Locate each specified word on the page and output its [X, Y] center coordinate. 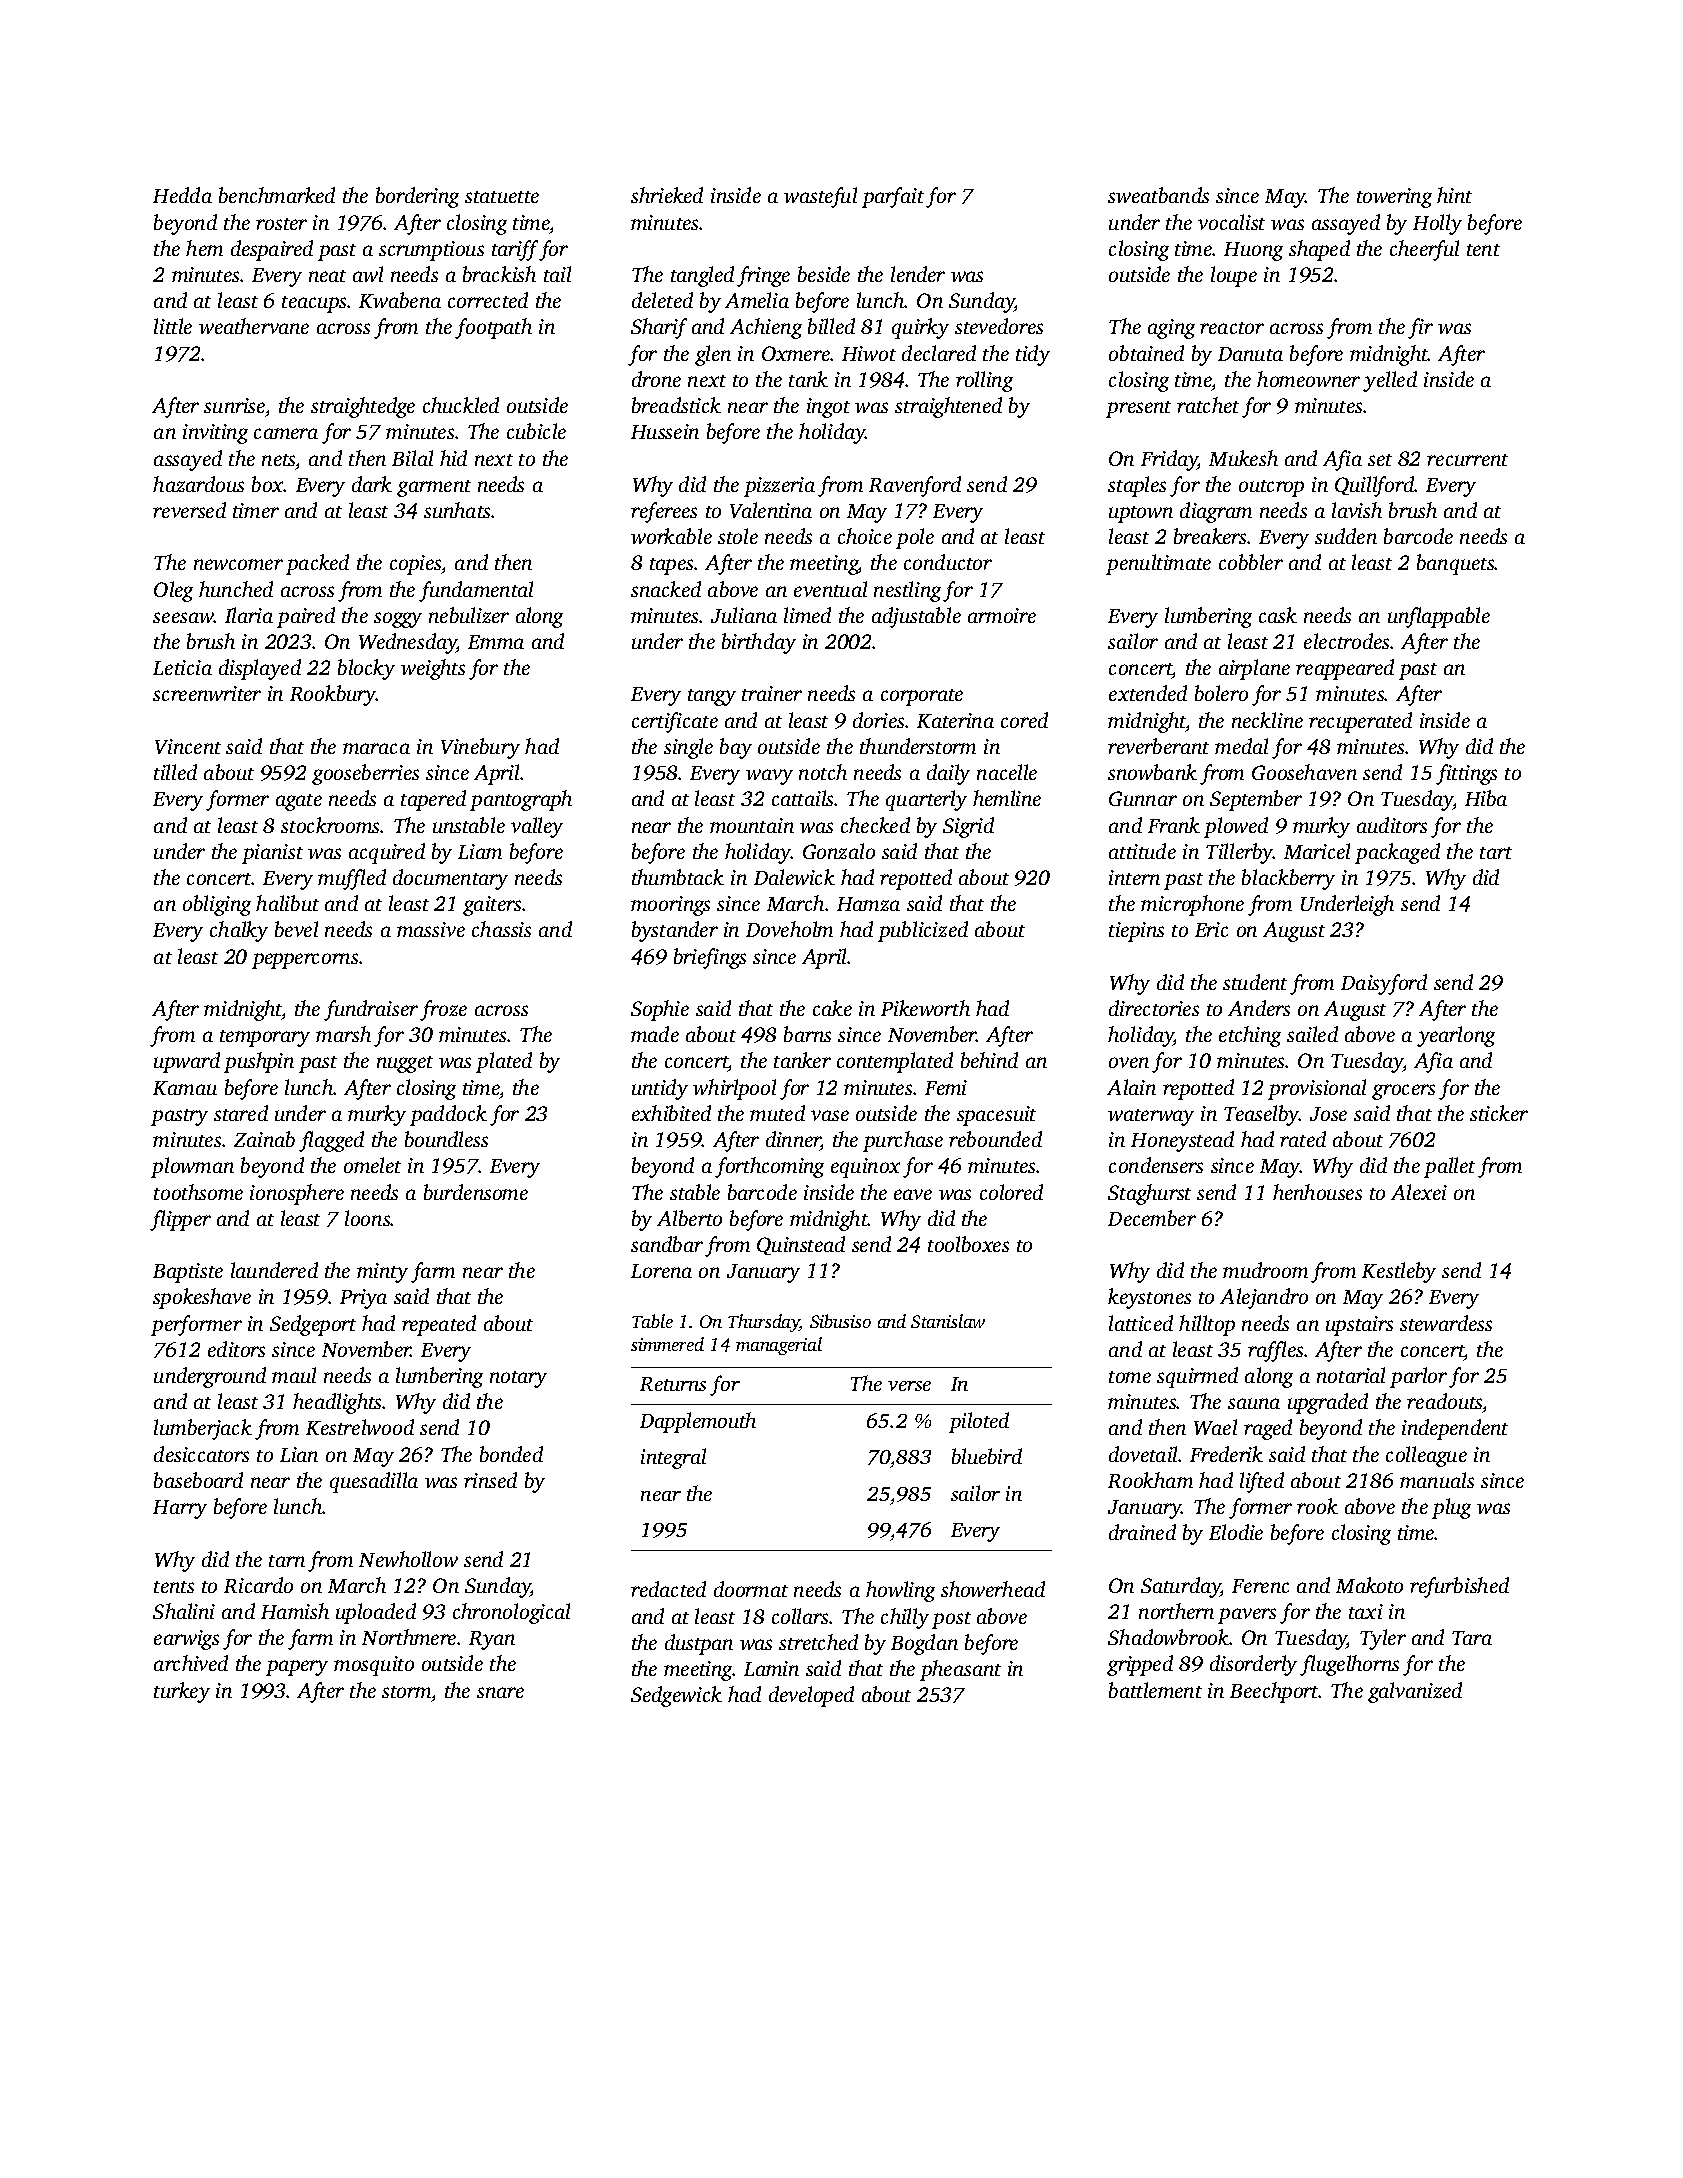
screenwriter [207, 693]
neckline [1267, 720]
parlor [1418, 1377]
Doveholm [789, 929]
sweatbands [1158, 195]
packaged [1397, 853]
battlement [1155, 1690]
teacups [314, 304]
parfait [893, 197]
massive [431, 929]
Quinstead [801, 1245]
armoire [1002, 615]
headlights [337, 1403]
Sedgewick [676, 1696]
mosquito [374, 1666]
